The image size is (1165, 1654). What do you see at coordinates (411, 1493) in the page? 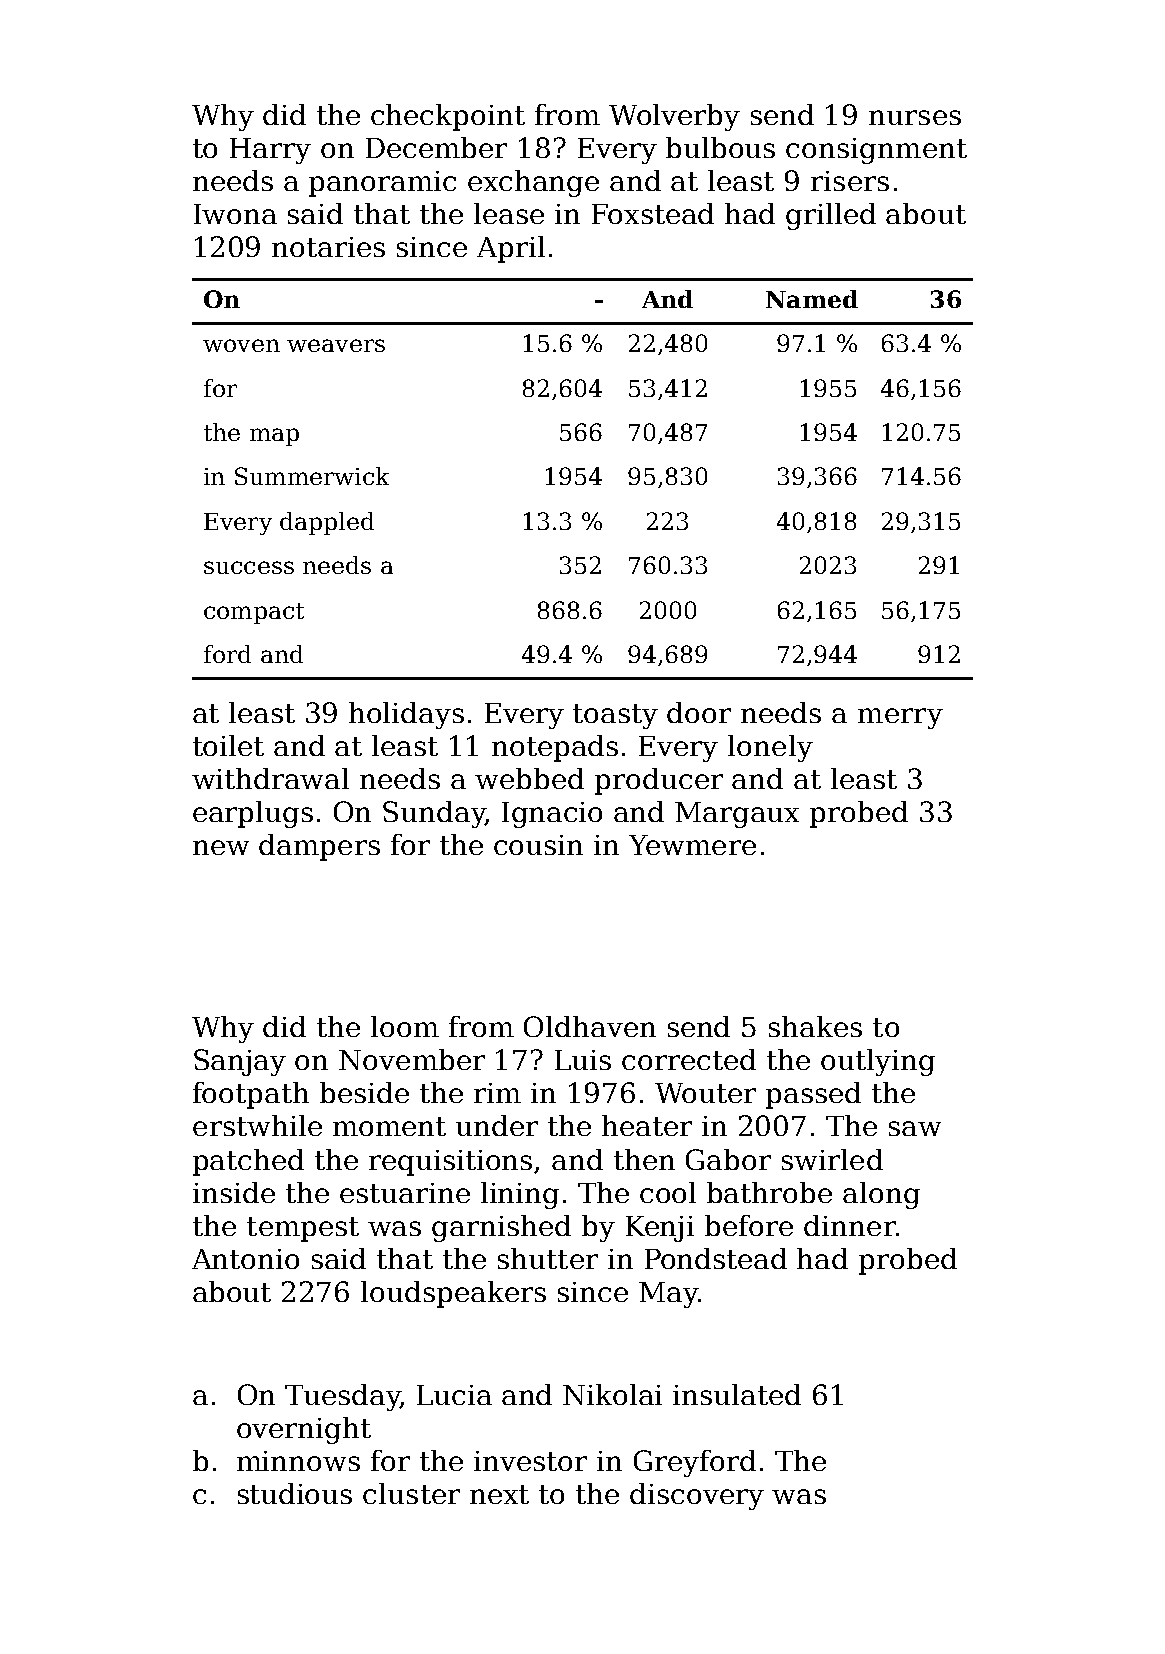
I see `cluster` at bounding box center [411, 1493].
